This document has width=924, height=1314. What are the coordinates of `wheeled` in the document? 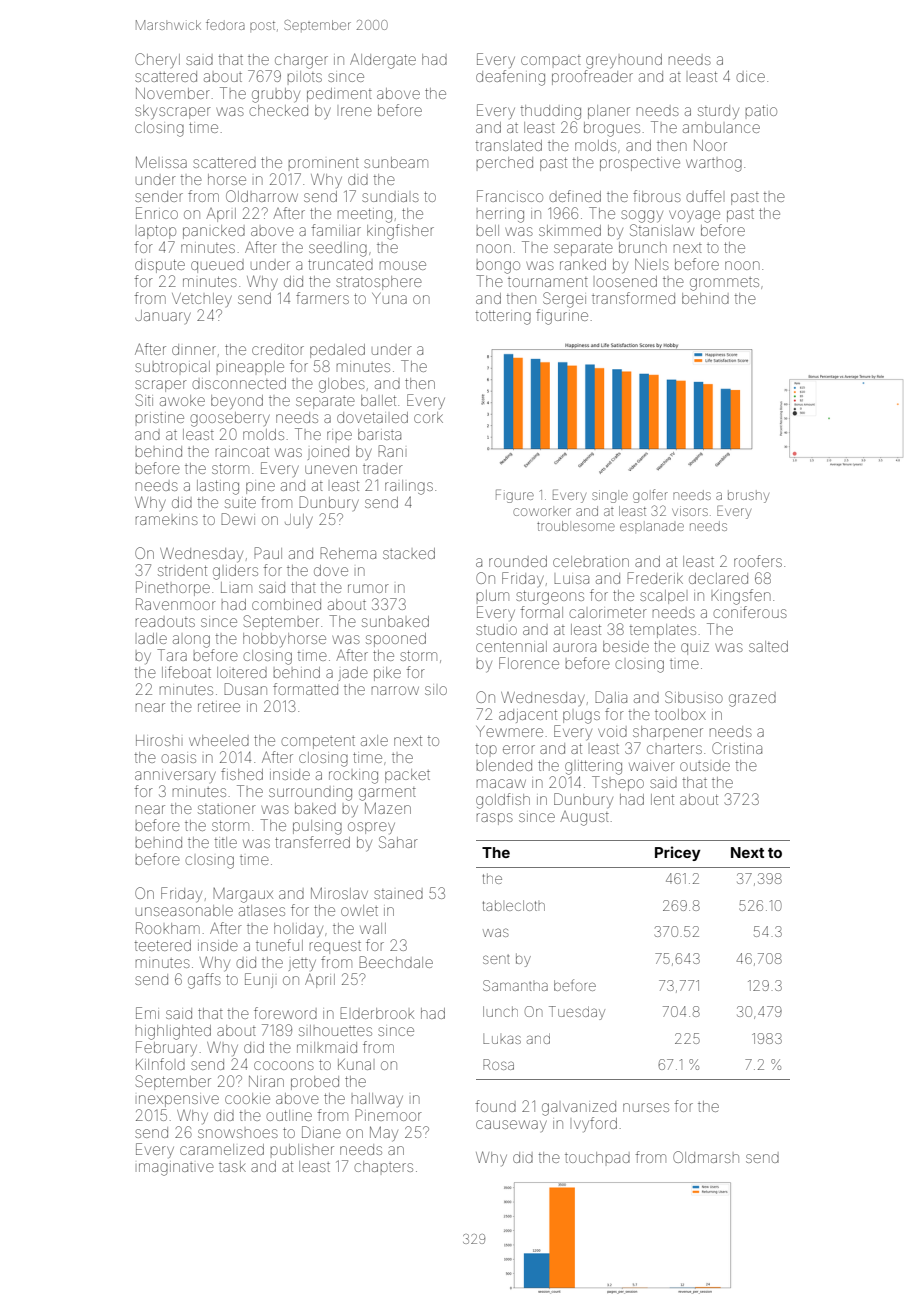 It's located at (219, 740).
